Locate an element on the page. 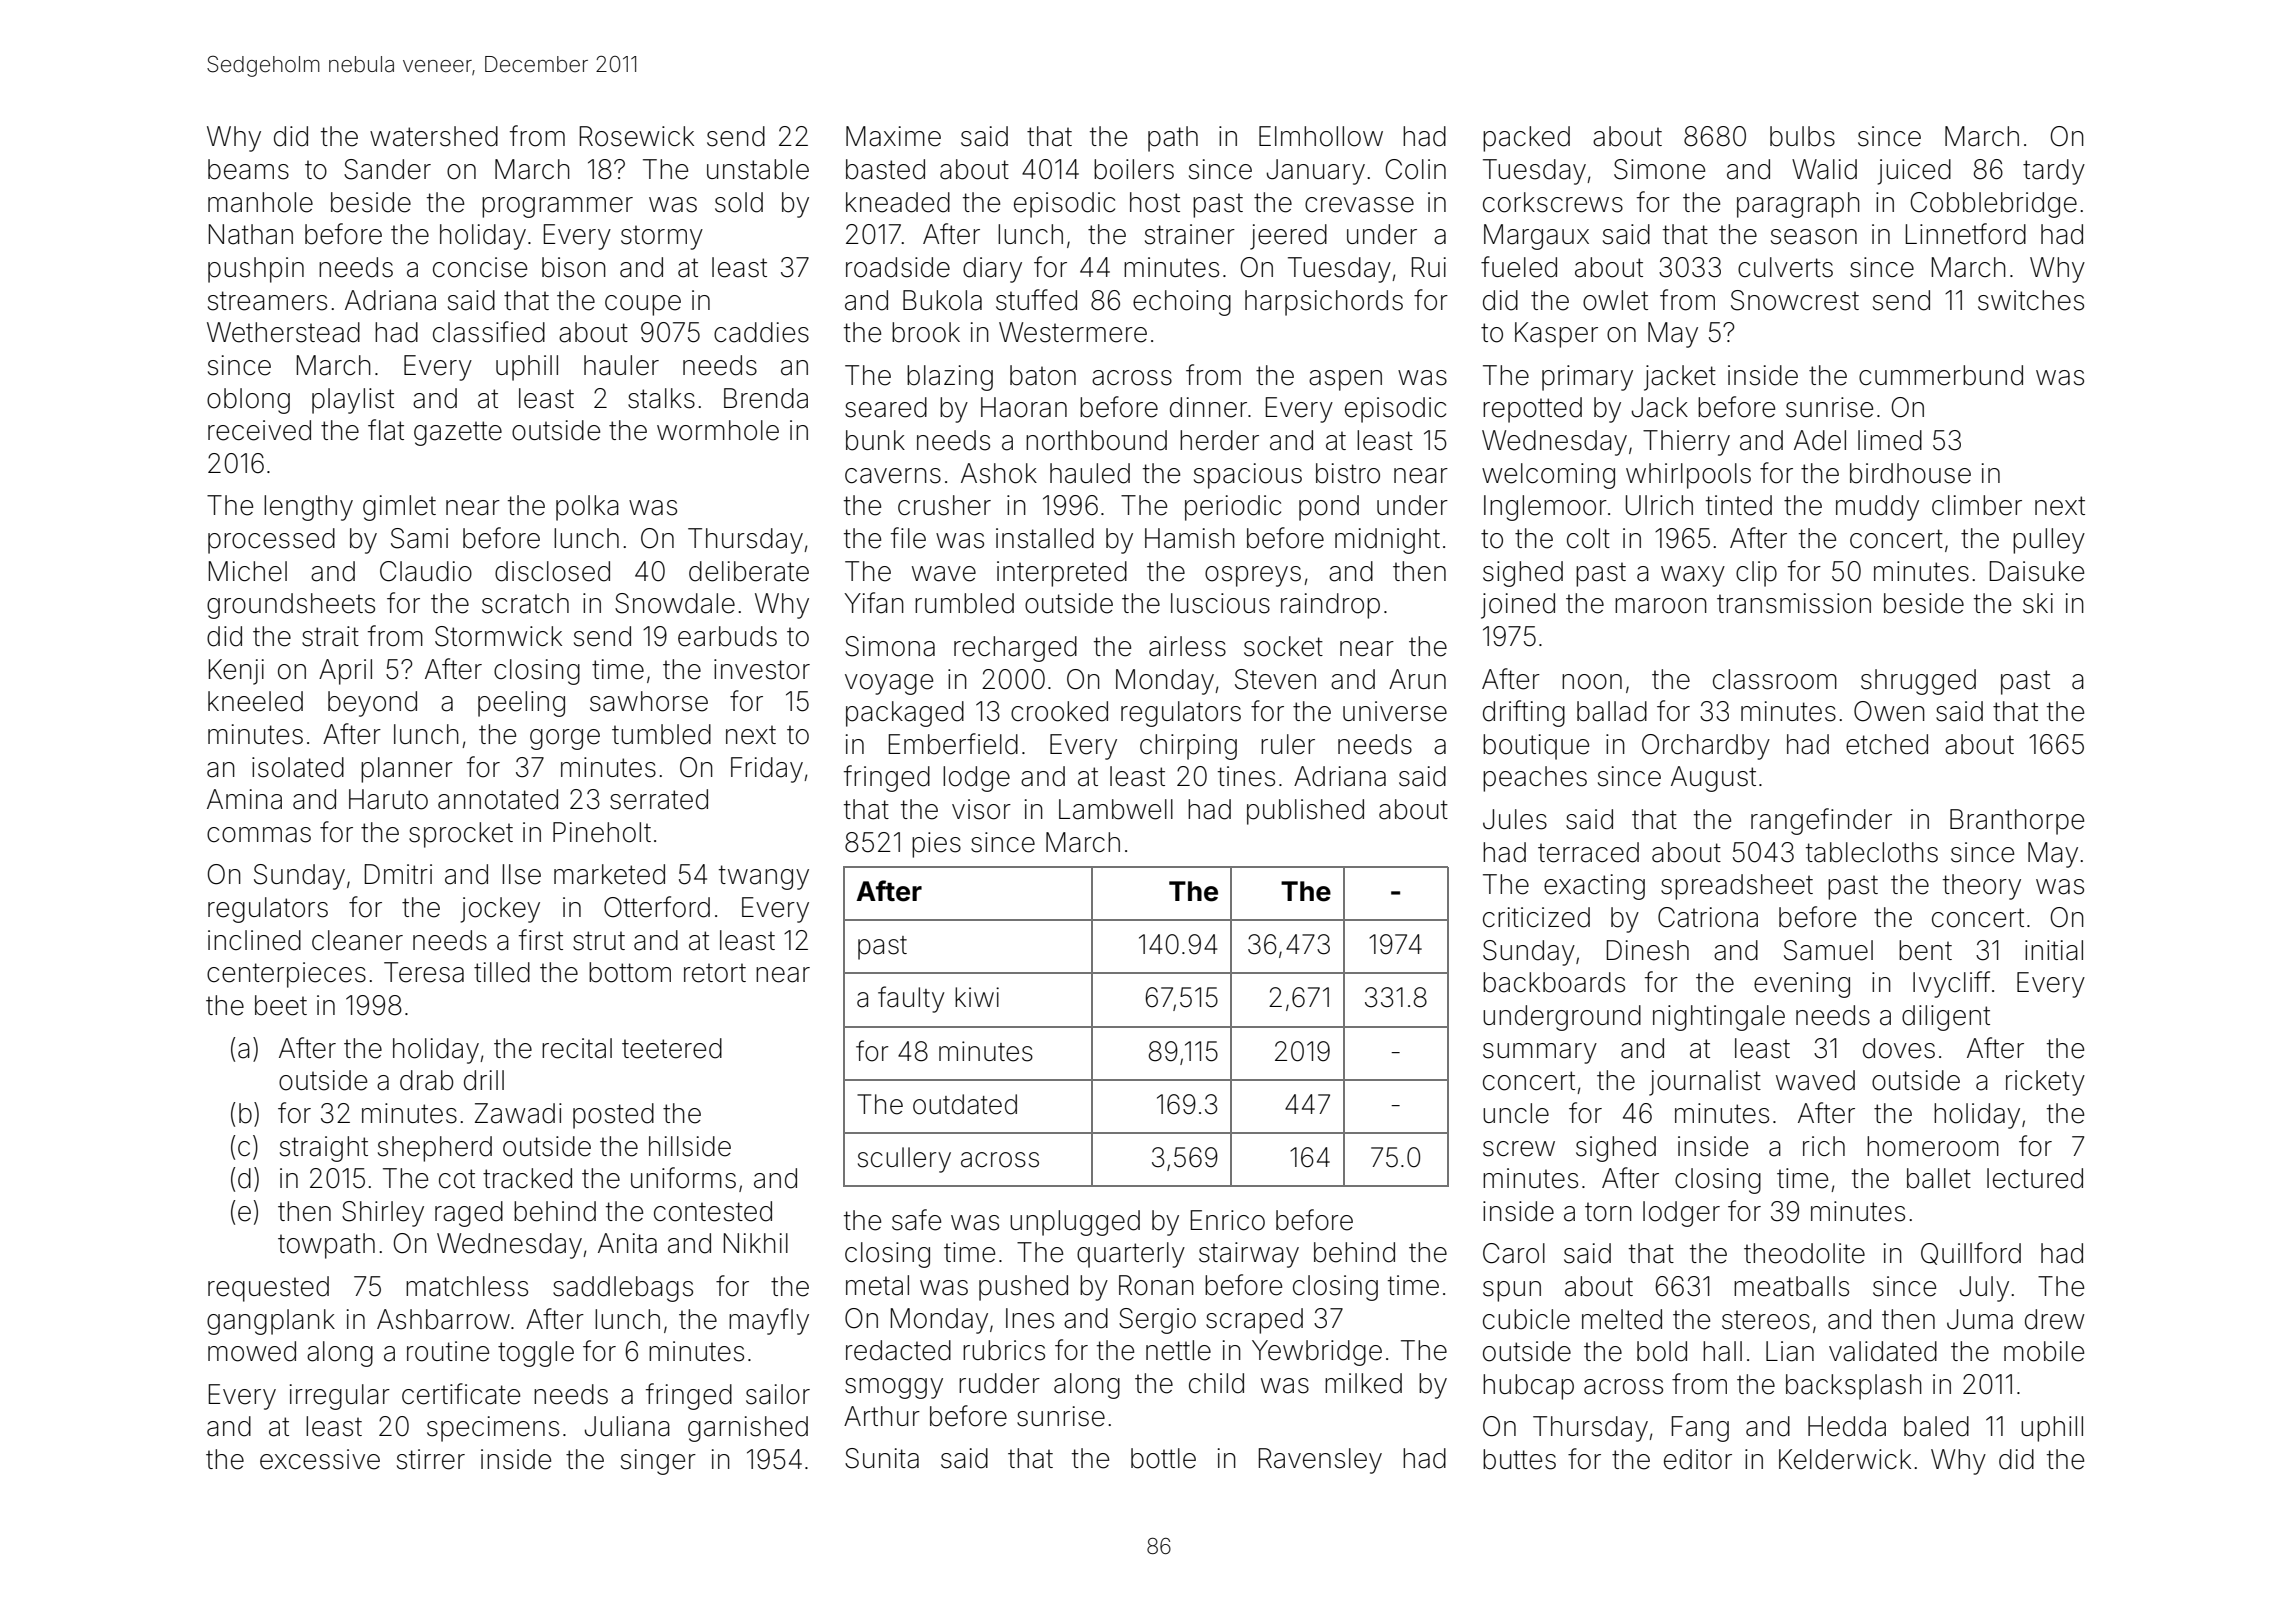 The width and height of the image is (2292, 1620). scullery is located at coordinates (904, 1160).
